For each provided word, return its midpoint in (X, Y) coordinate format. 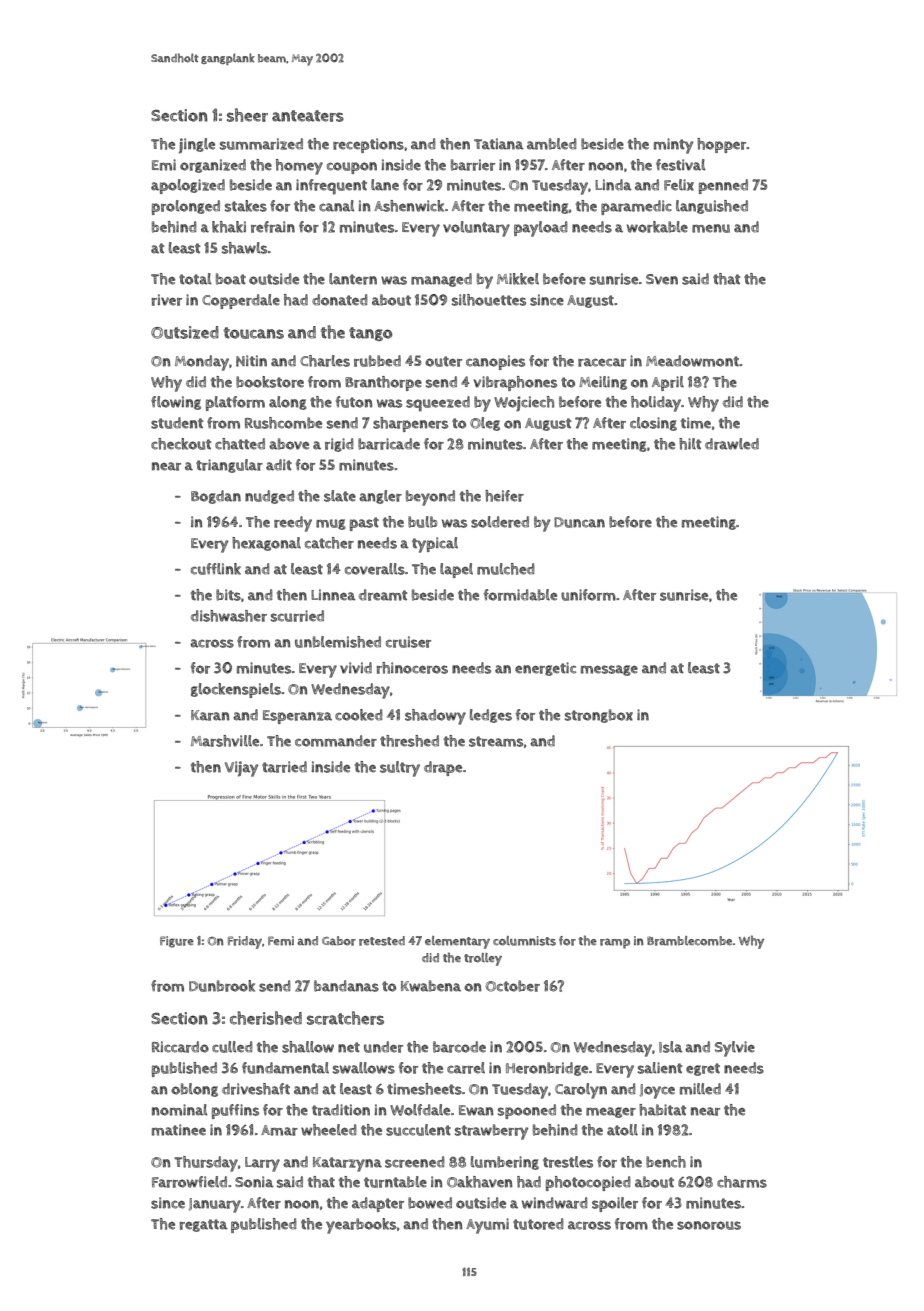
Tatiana (499, 144)
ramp (615, 943)
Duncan (579, 522)
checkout (181, 444)
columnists (524, 941)
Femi (281, 941)
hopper (722, 145)
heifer (504, 496)
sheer (247, 115)
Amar (279, 1130)
